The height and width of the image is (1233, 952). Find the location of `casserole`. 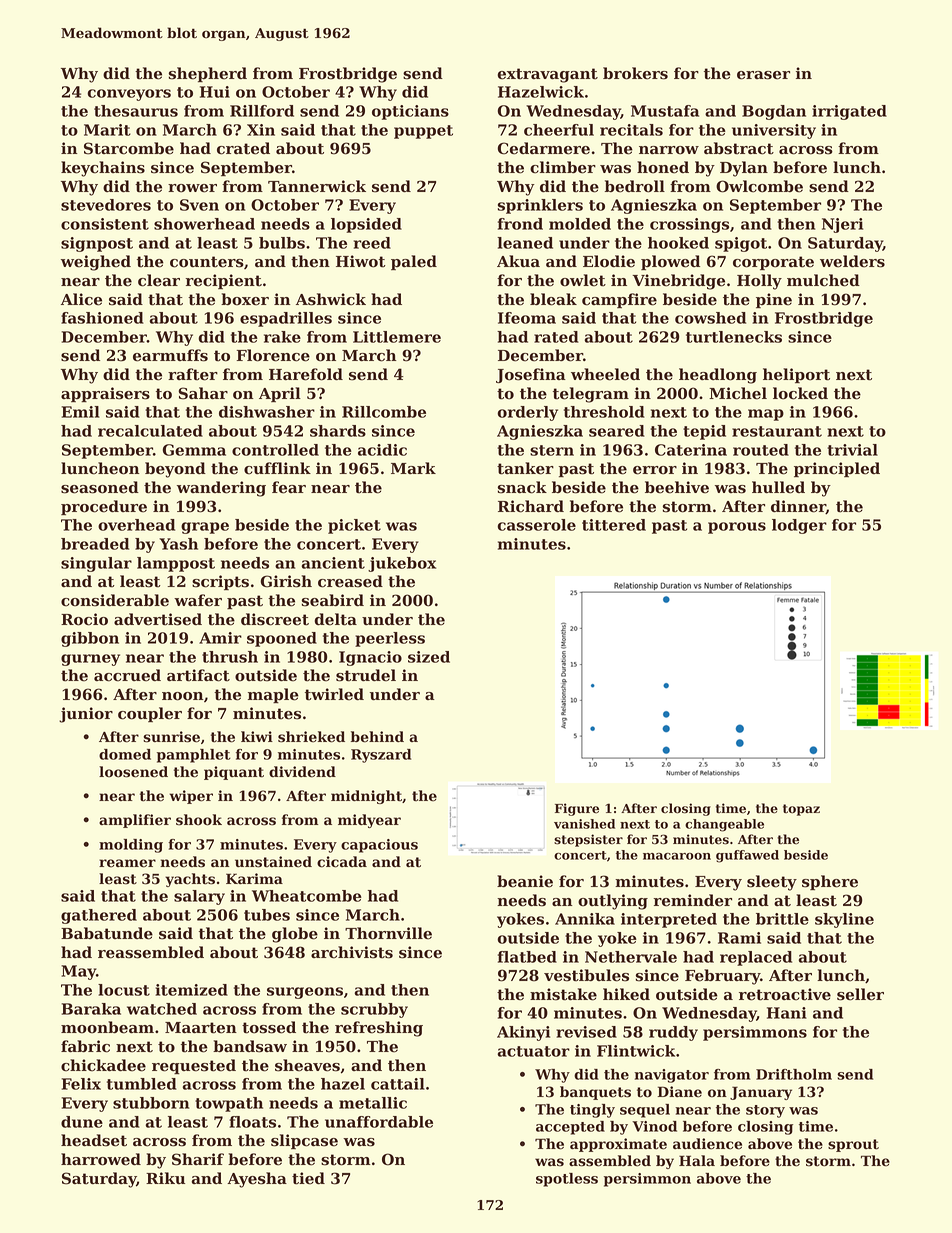

casserole is located at coordinates (536, 525).
